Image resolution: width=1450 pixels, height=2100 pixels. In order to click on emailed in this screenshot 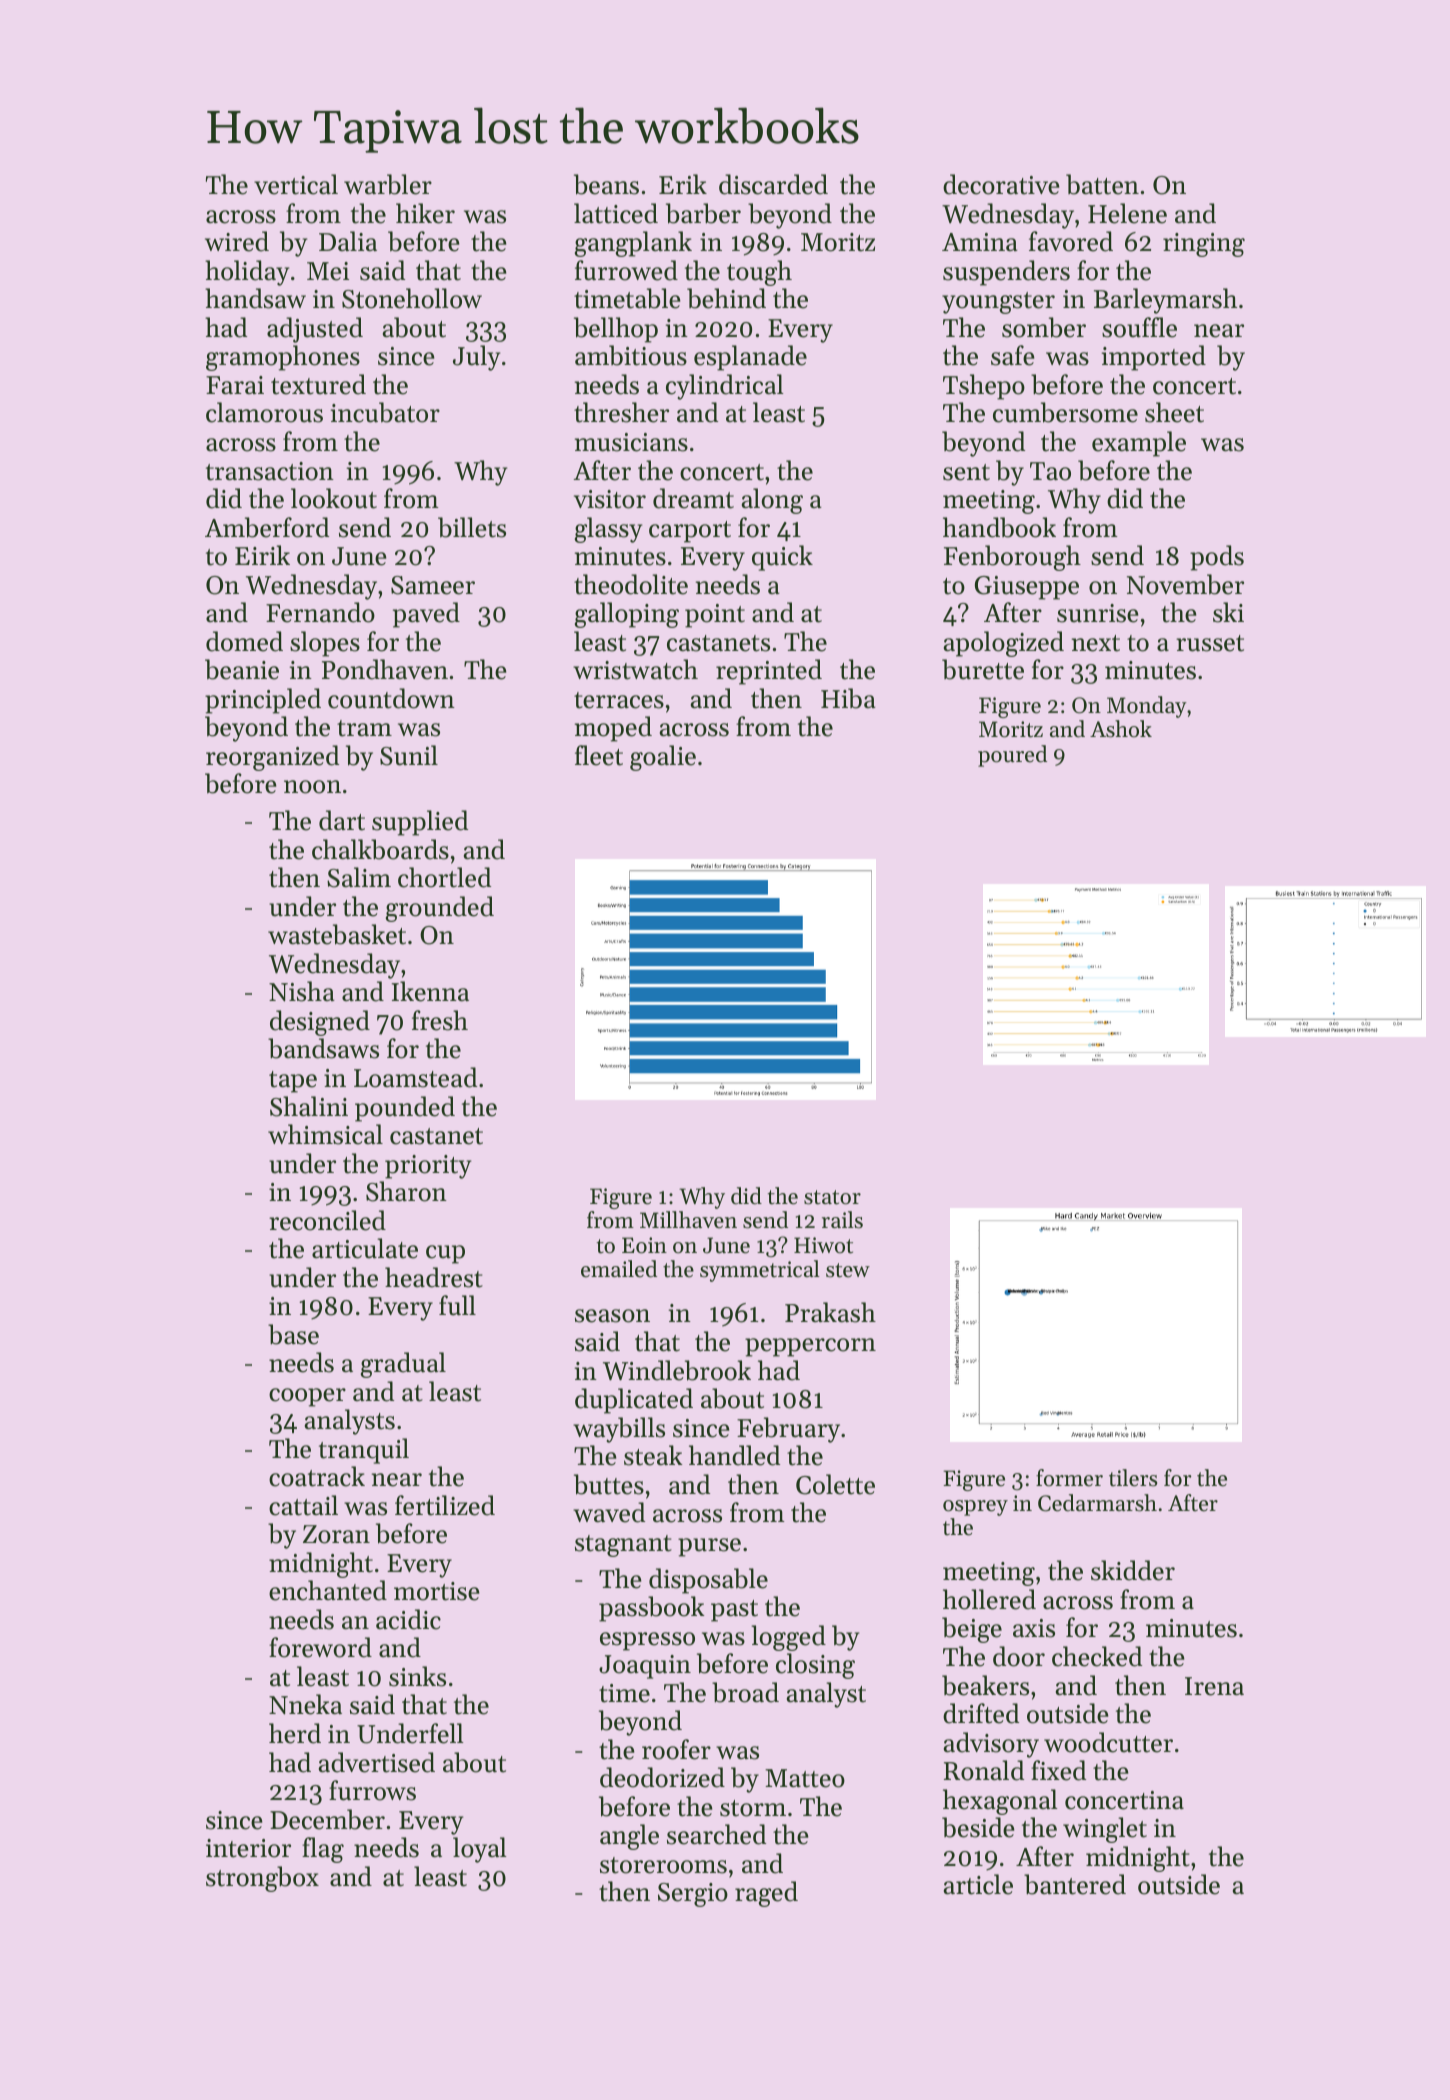, I will do `click(619, 1269)`.
